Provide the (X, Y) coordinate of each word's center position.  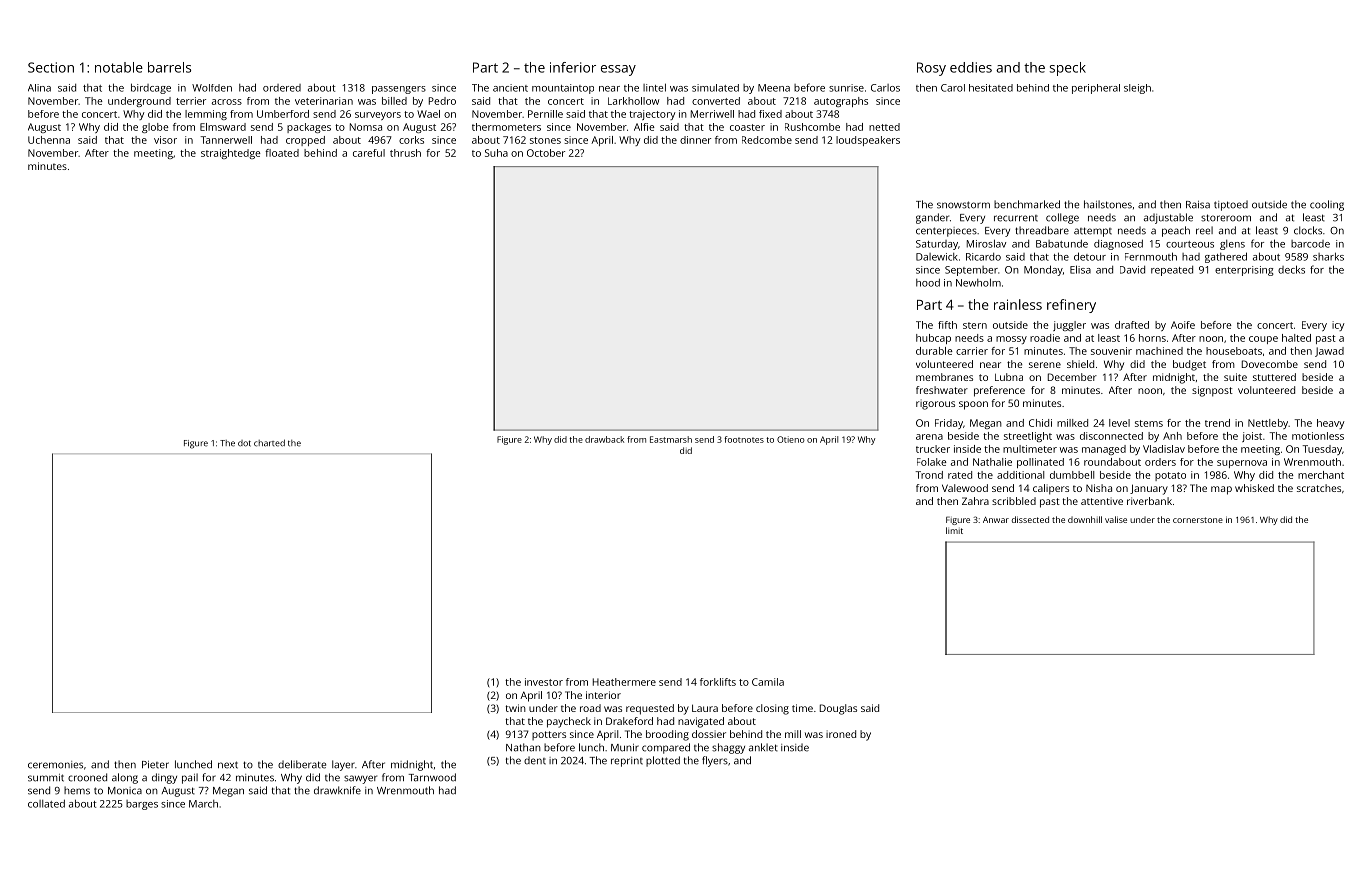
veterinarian (324, 101)
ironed (841, 734)
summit (46, 778)
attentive (1102, 501)
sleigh (1137, 89)
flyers (715, 761)
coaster (747, 127)
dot (244, 443)
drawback (604, 439)
